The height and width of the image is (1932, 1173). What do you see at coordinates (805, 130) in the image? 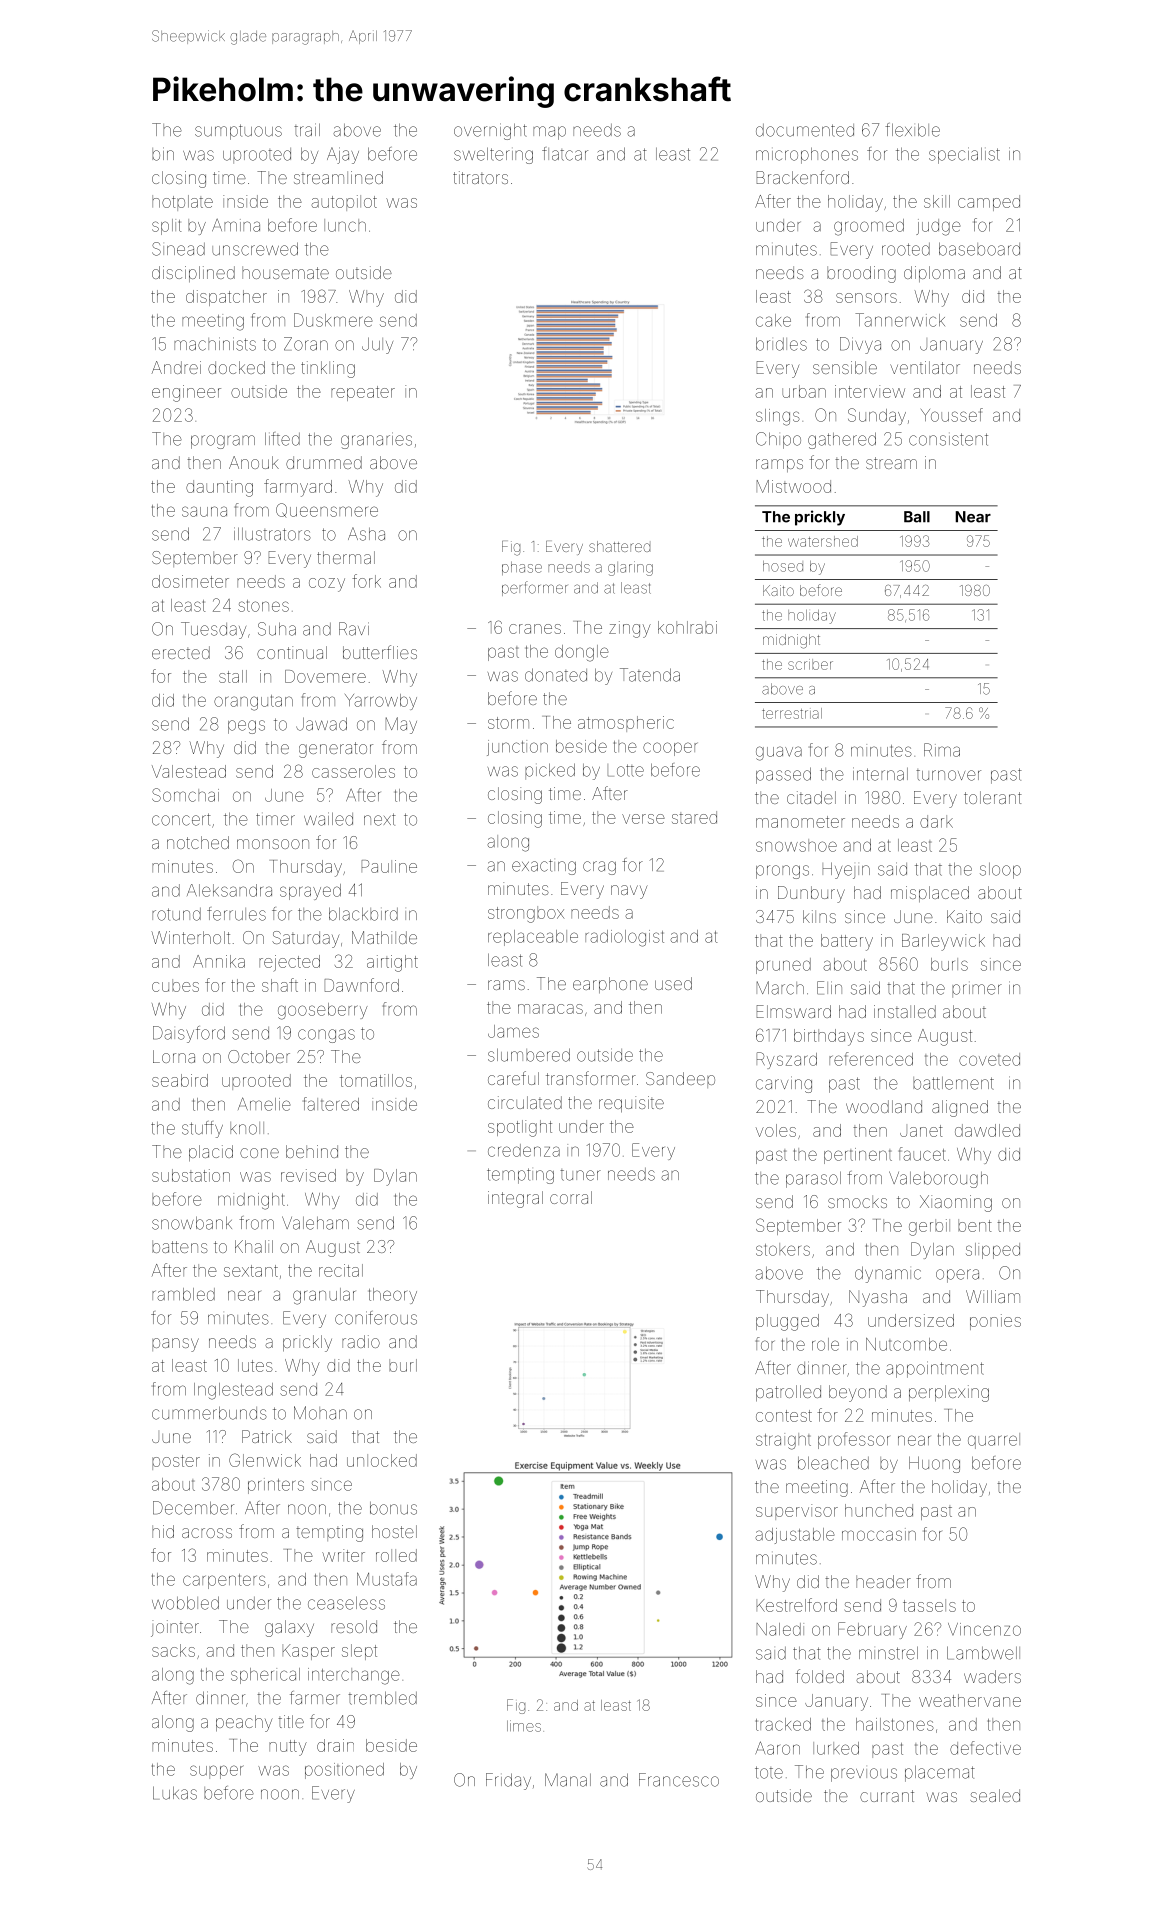
I see `documented` at bounding box center [805, 130].
